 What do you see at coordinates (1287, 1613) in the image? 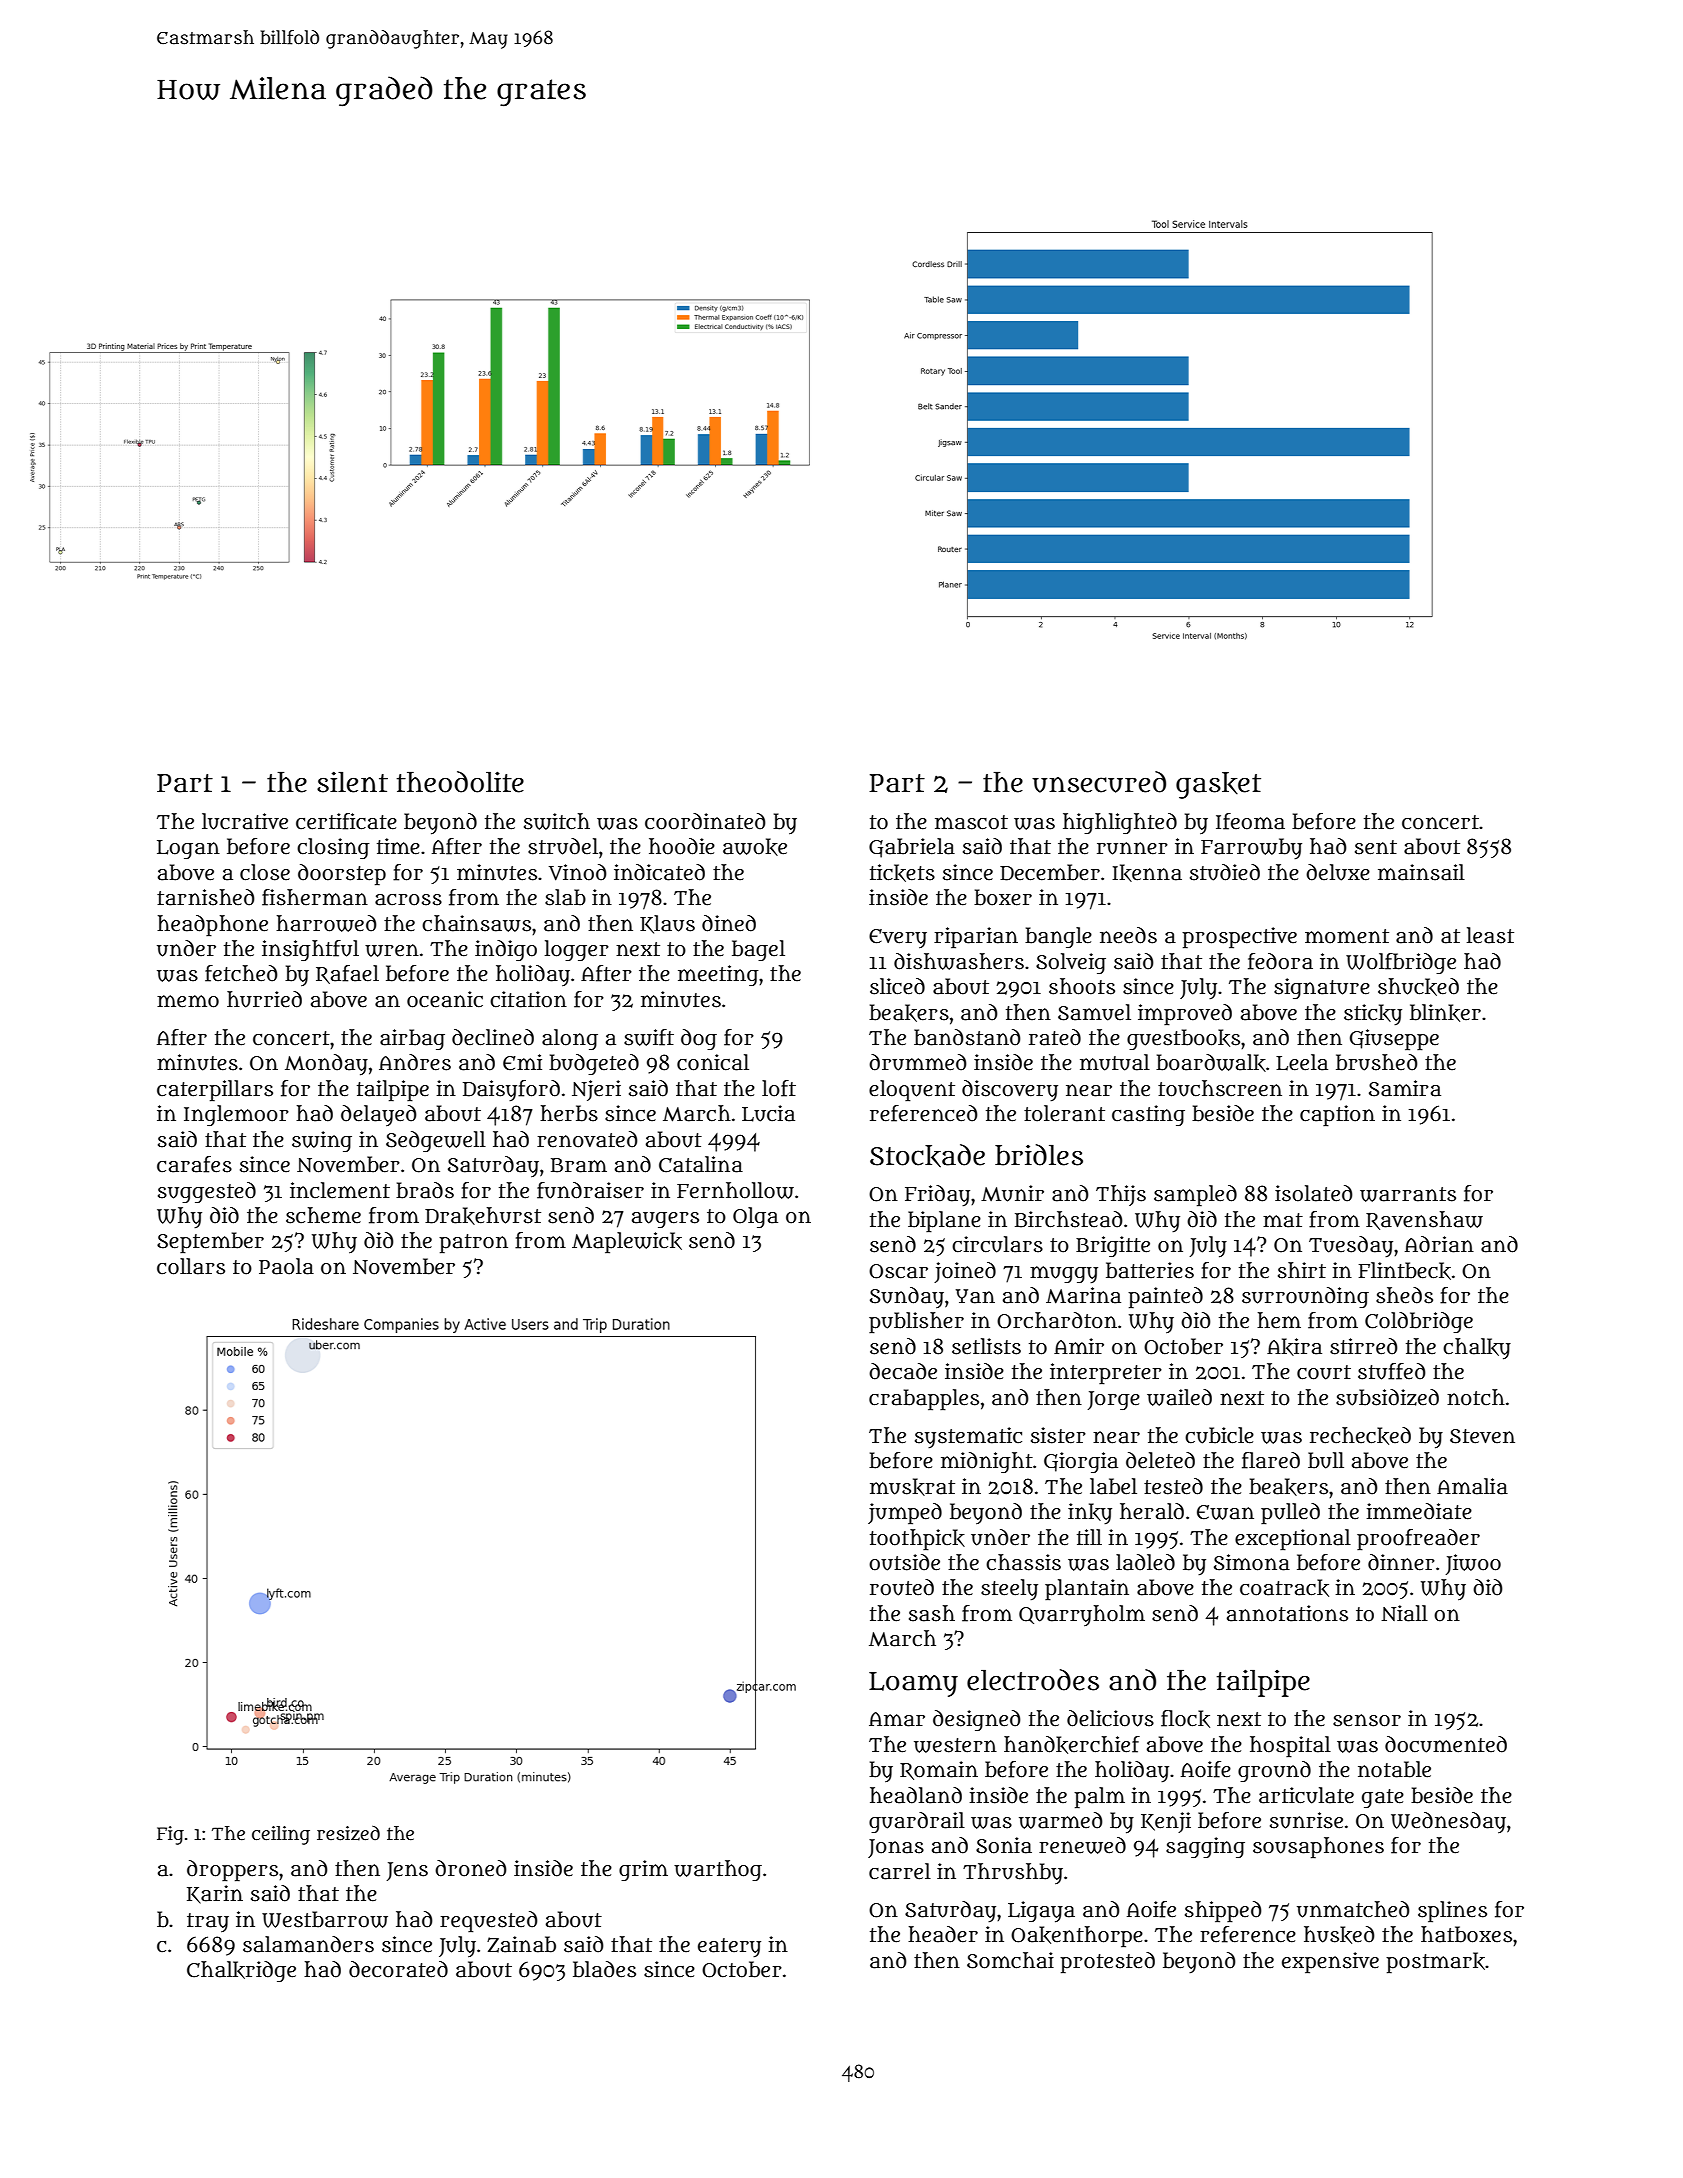
I see `annotations` at bounding box center [1287, 1613].
